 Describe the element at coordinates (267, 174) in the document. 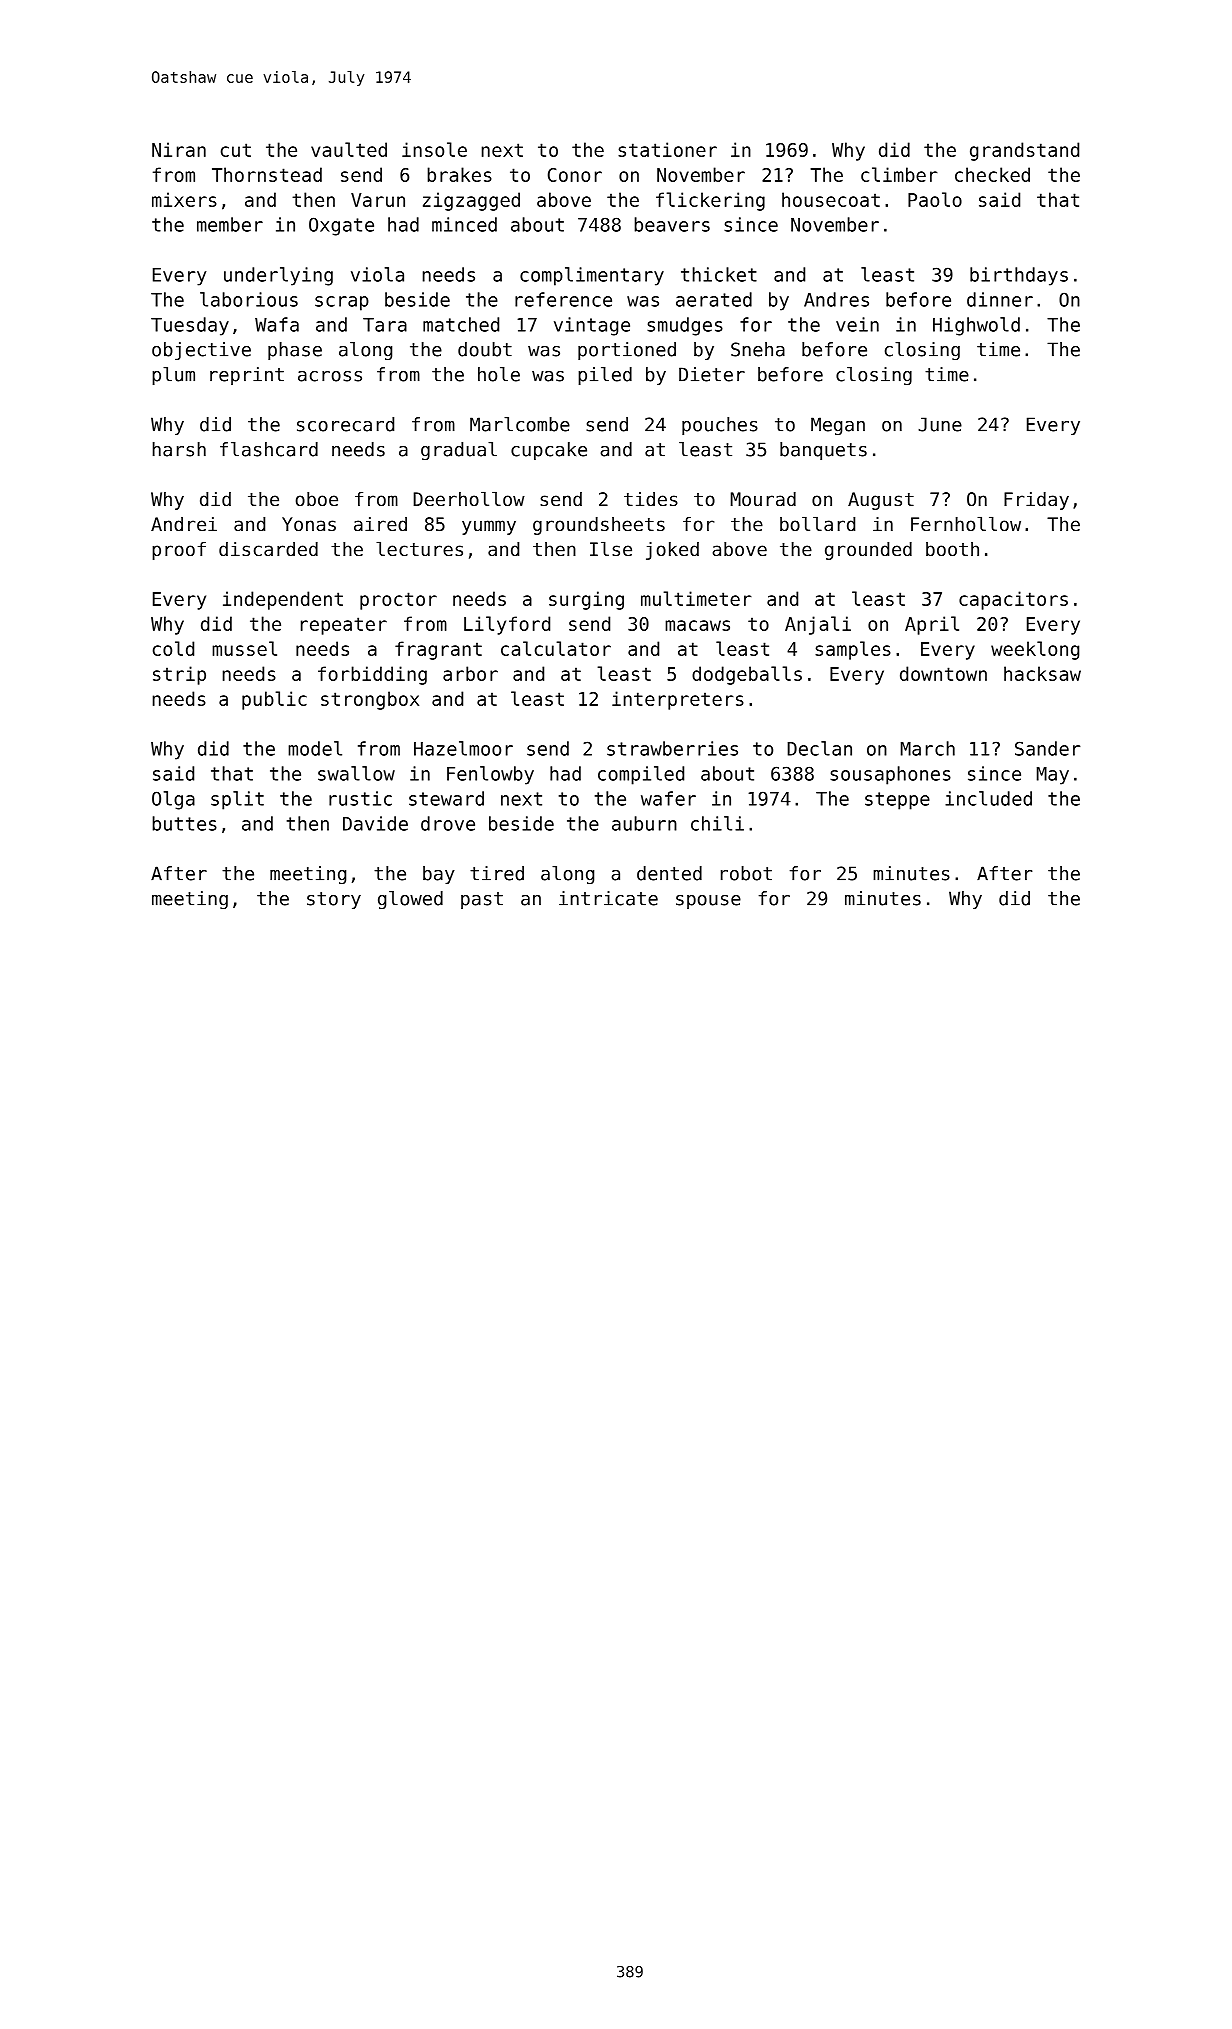

I see `Thornstead` at that location.
